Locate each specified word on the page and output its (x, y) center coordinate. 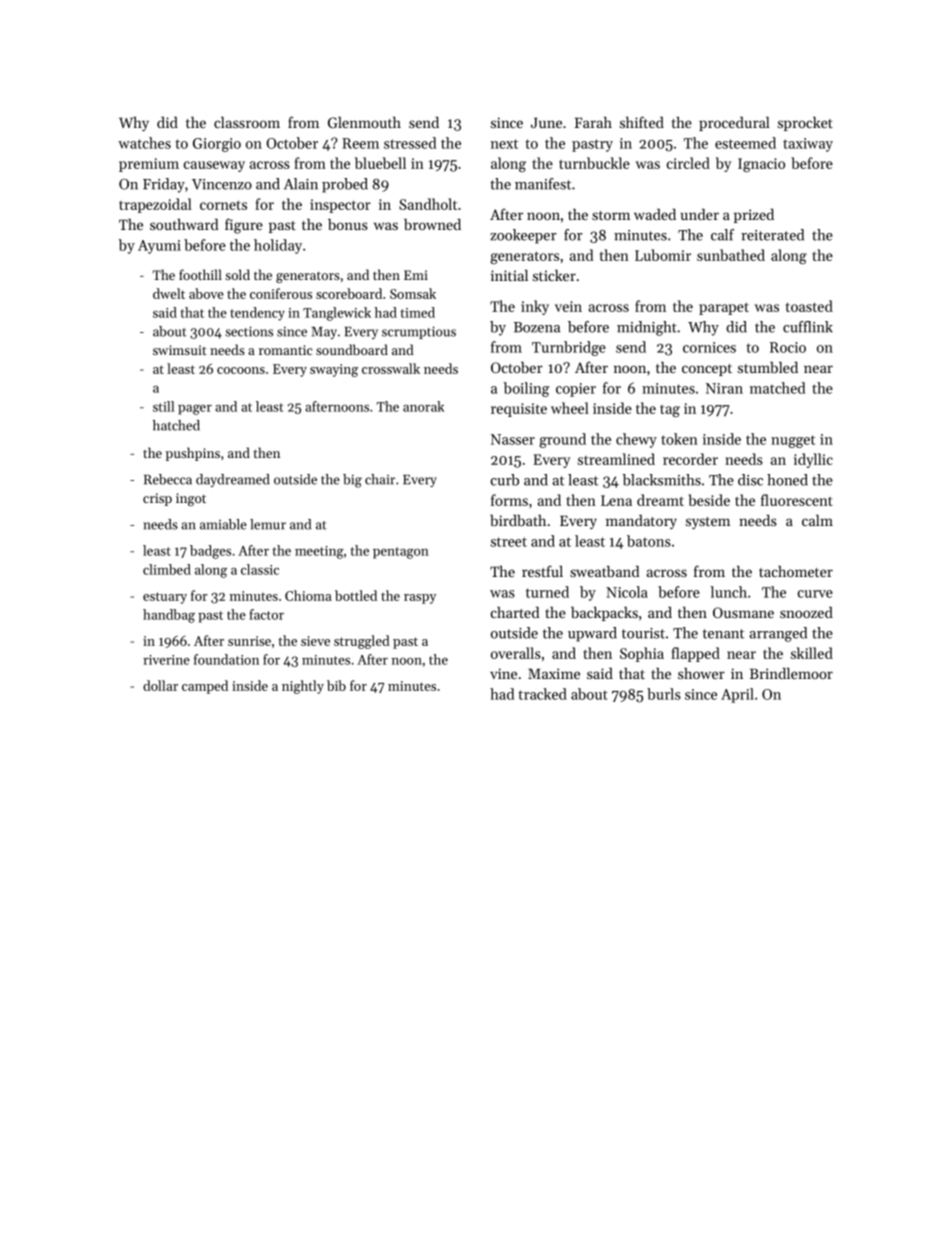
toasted (809, 306)
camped (205, 687)
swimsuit (180, 350)
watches (144, 143)
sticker (554, 275)
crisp (157, 499)
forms (509, 500)
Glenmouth (364, 122)
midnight (647, 328)
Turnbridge (569, 348)
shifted (642, 122)
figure (244, 226)
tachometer (796, 571)
